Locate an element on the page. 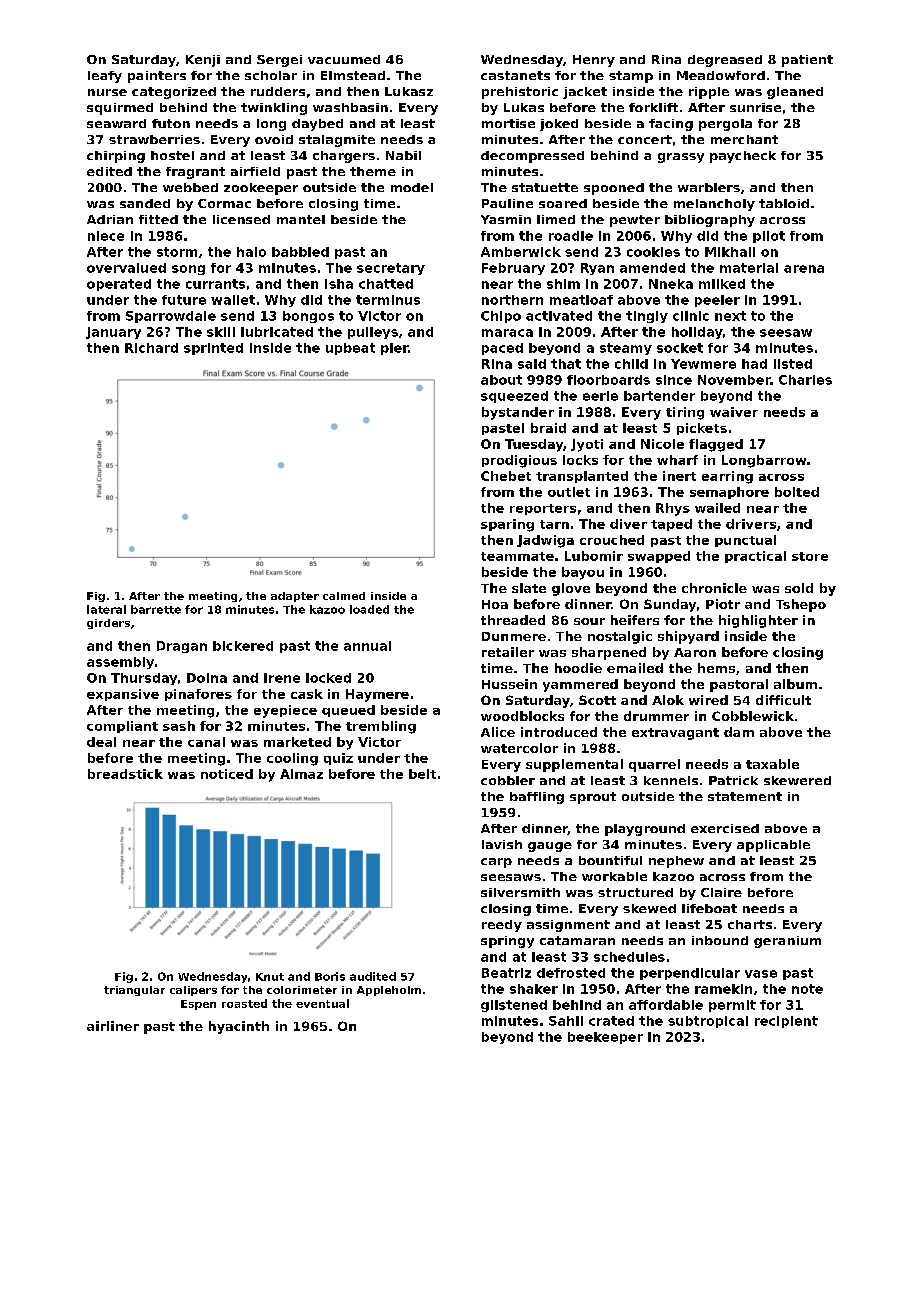 Image resolution: width=924 pixels, height=1308 pixels. airliner is located at coordinates (113, 1026).
